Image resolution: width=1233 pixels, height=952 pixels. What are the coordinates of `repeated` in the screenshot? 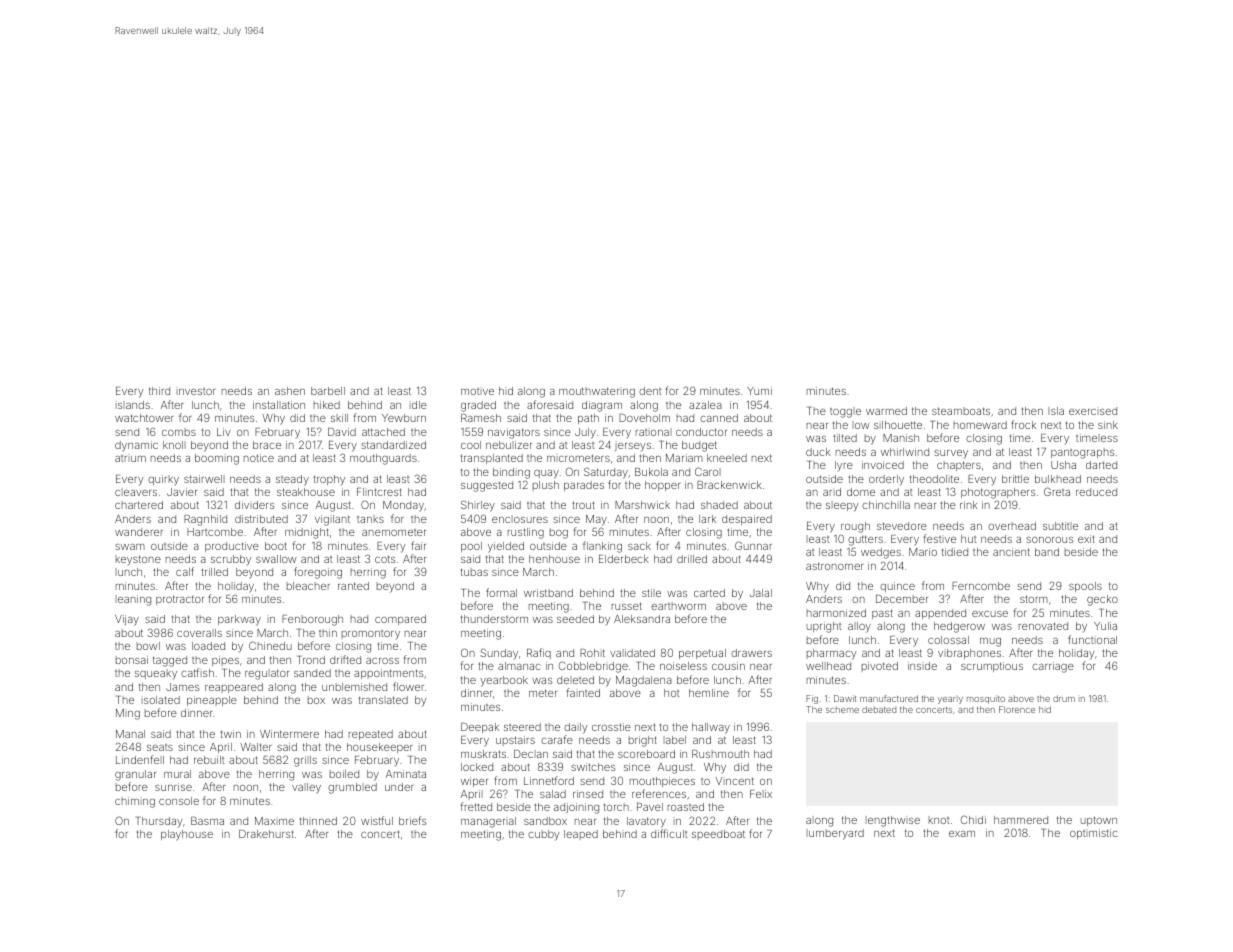 It's located at (371, 735).
